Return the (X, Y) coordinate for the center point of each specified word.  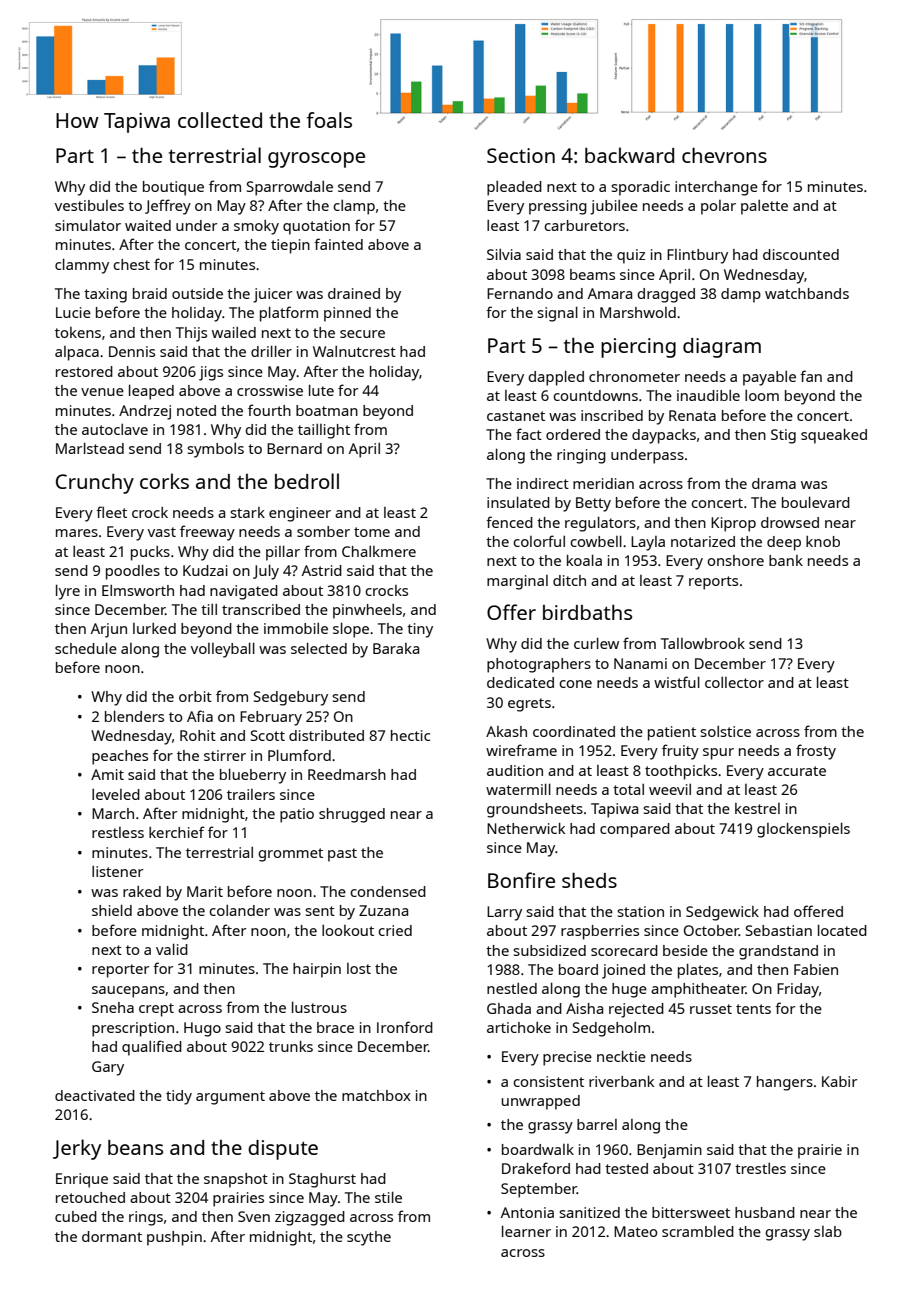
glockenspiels (803, 830)
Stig (783, 436)
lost (359, 968)
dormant (112, 1236)
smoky (256, 227)
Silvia (504, 254)
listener (117, 871)
